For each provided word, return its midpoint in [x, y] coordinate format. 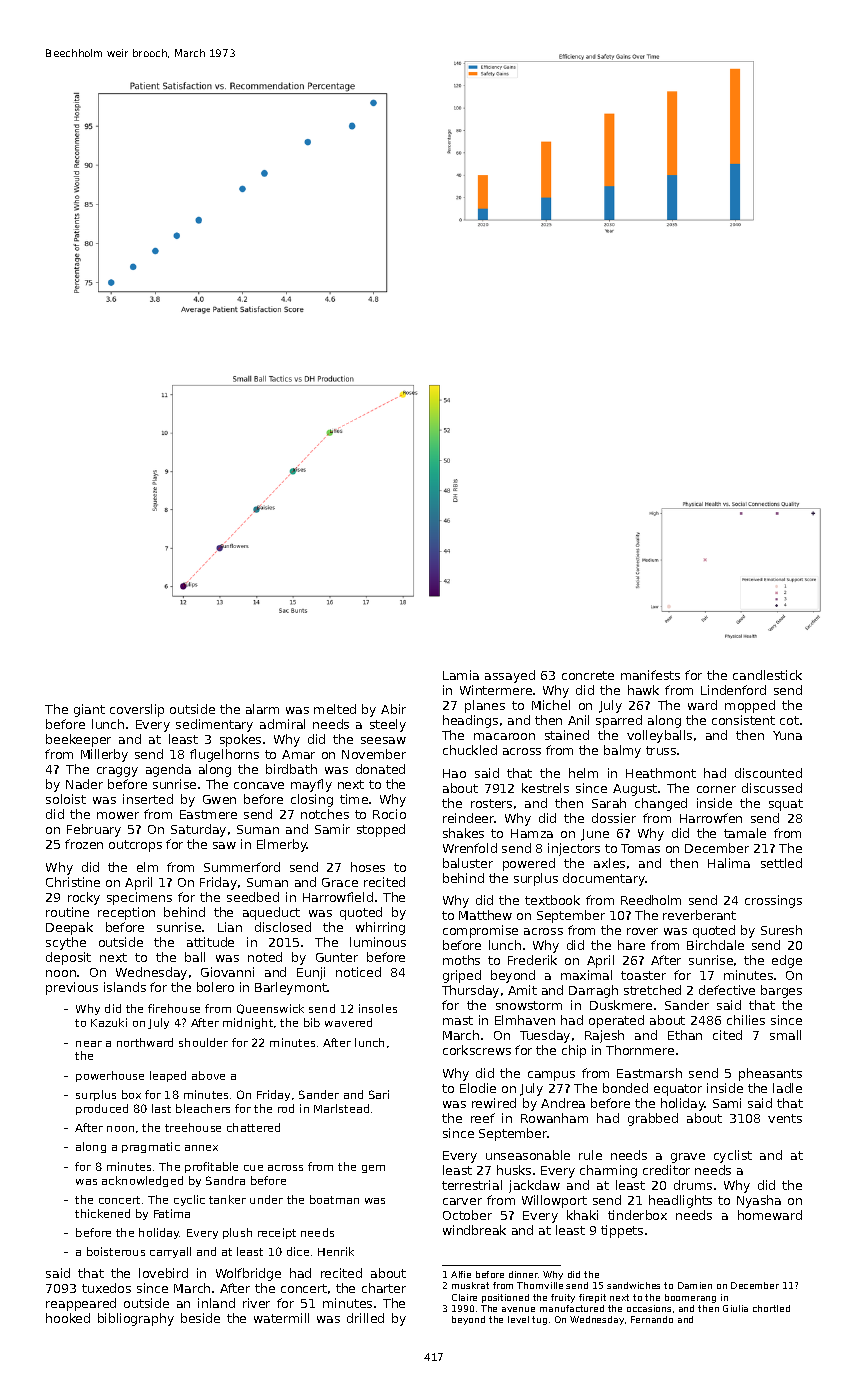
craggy [117, 772]
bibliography [136, 1319]
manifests [650, 675]
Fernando [652, 1319]
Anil [578, 720]
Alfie [461, 1274]
